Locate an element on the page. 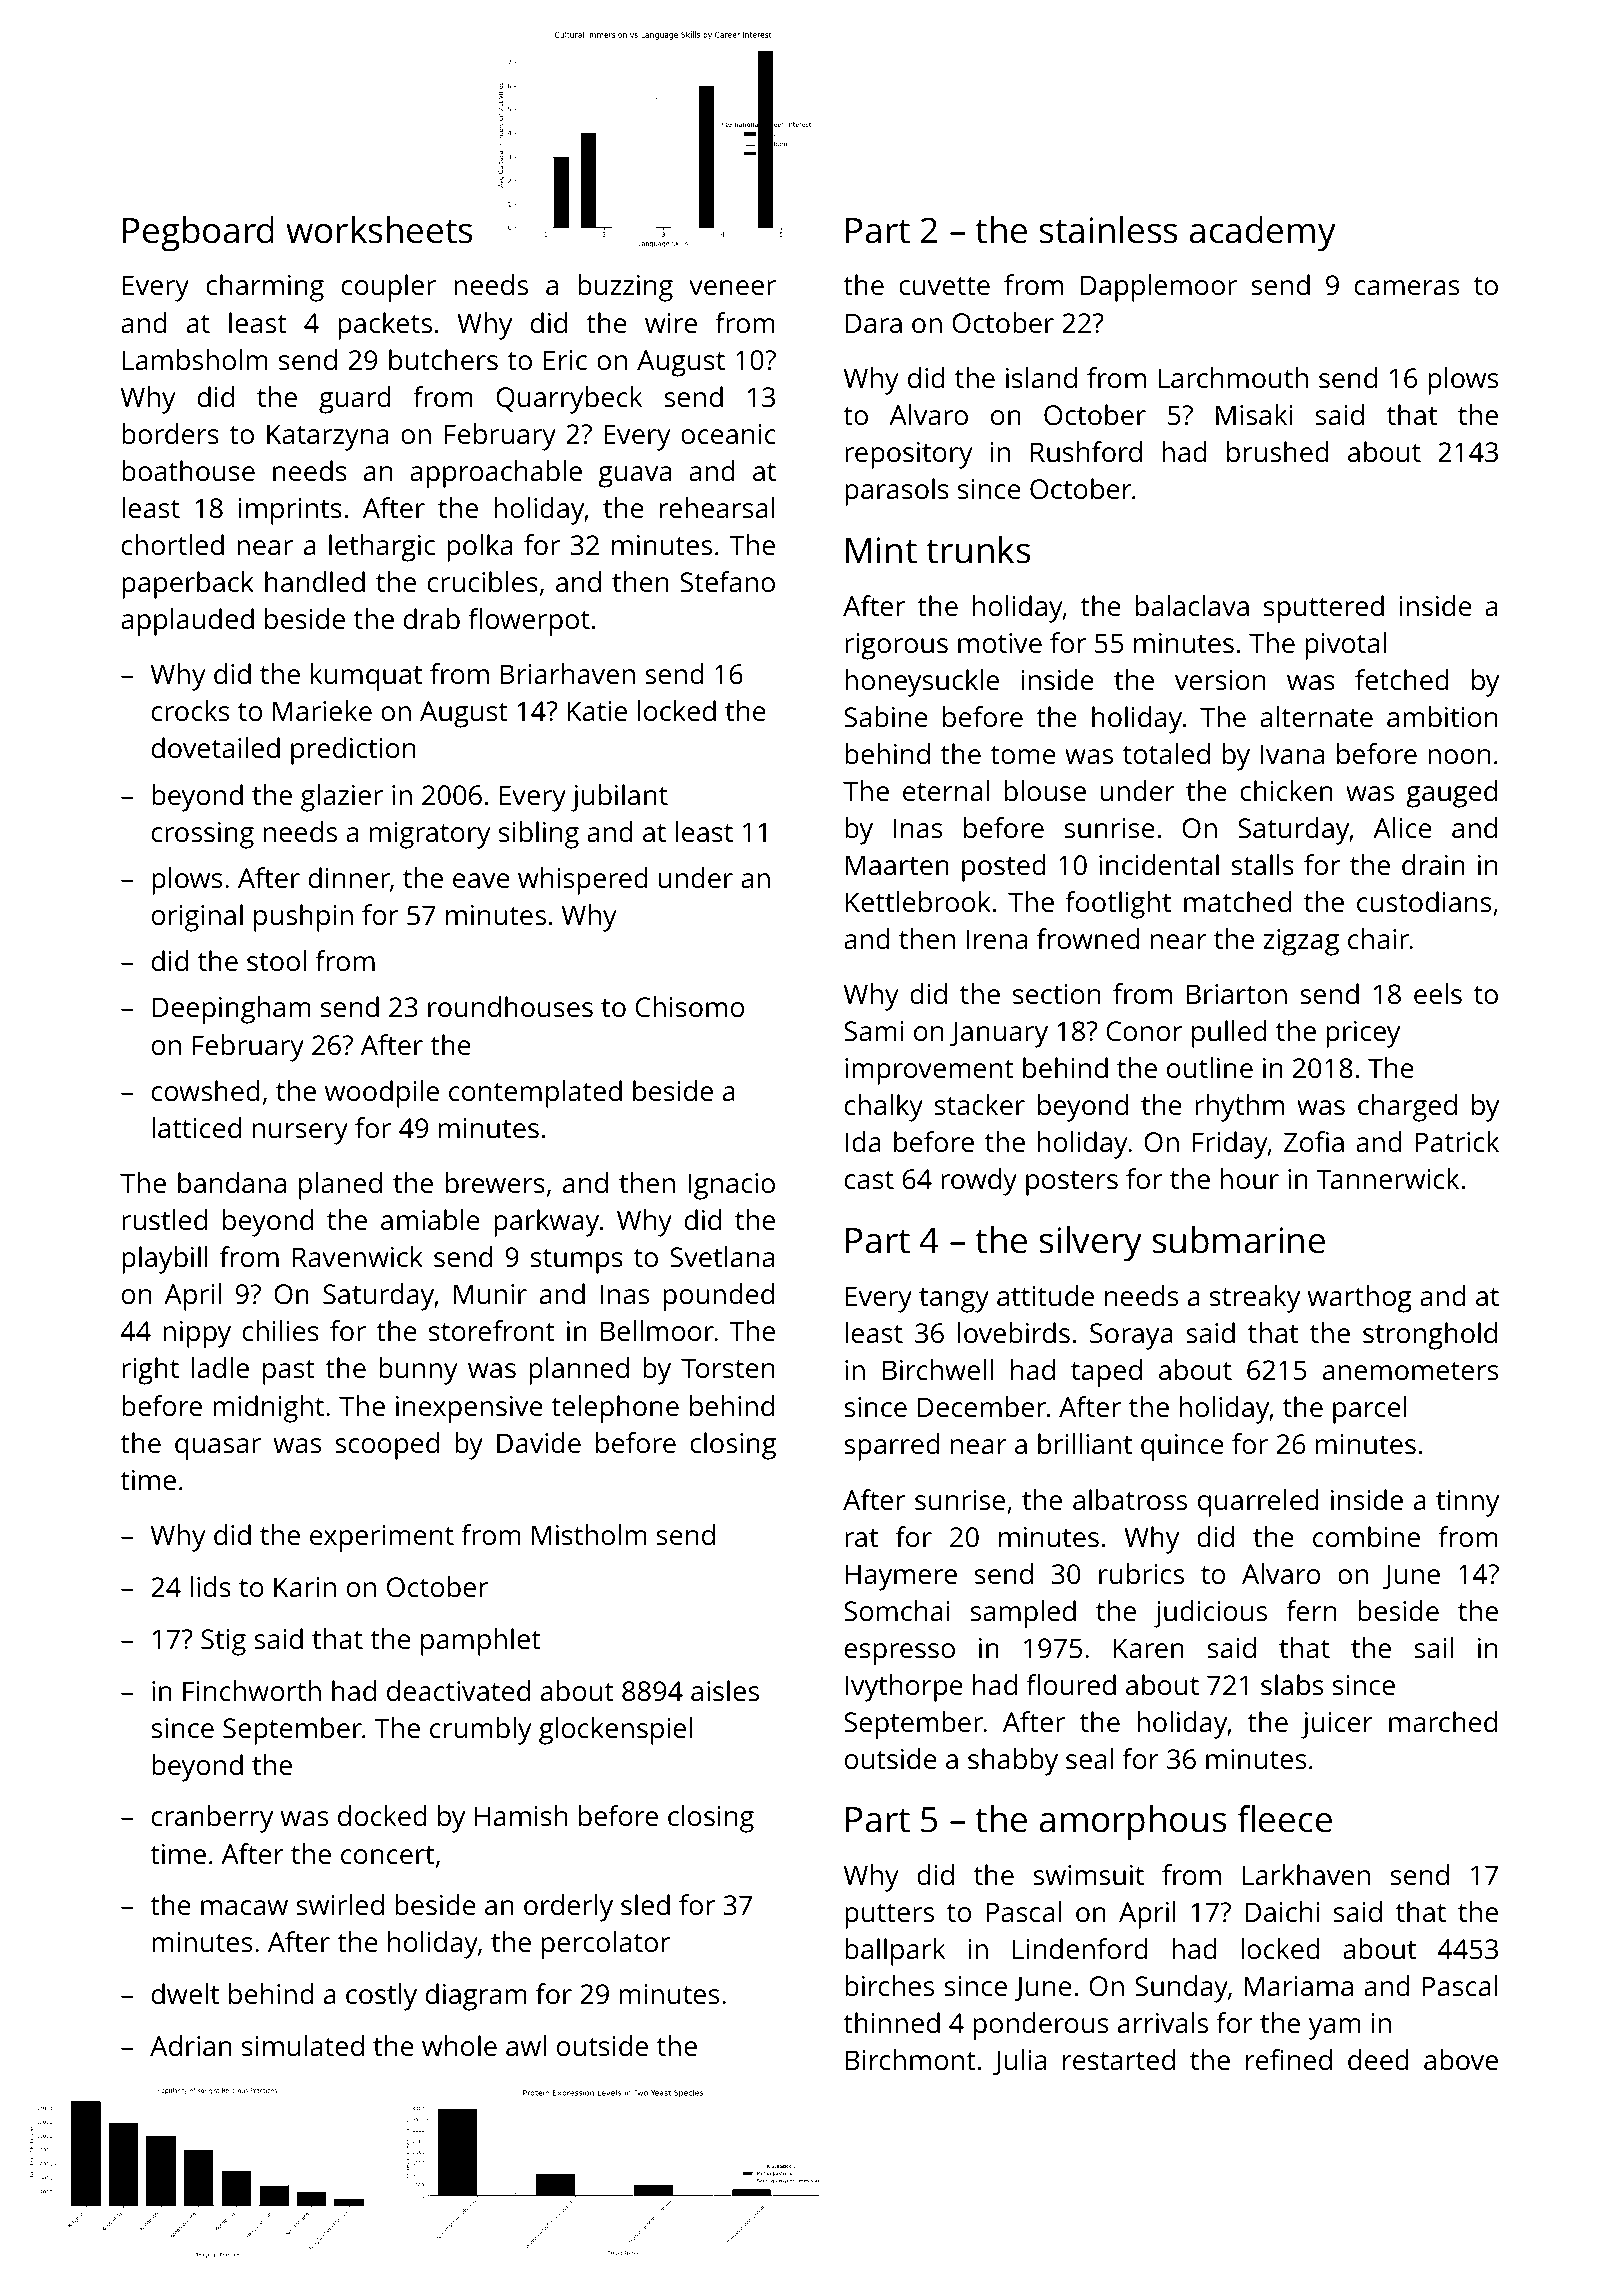  Adrian is located at coordinates (191, 2045).
